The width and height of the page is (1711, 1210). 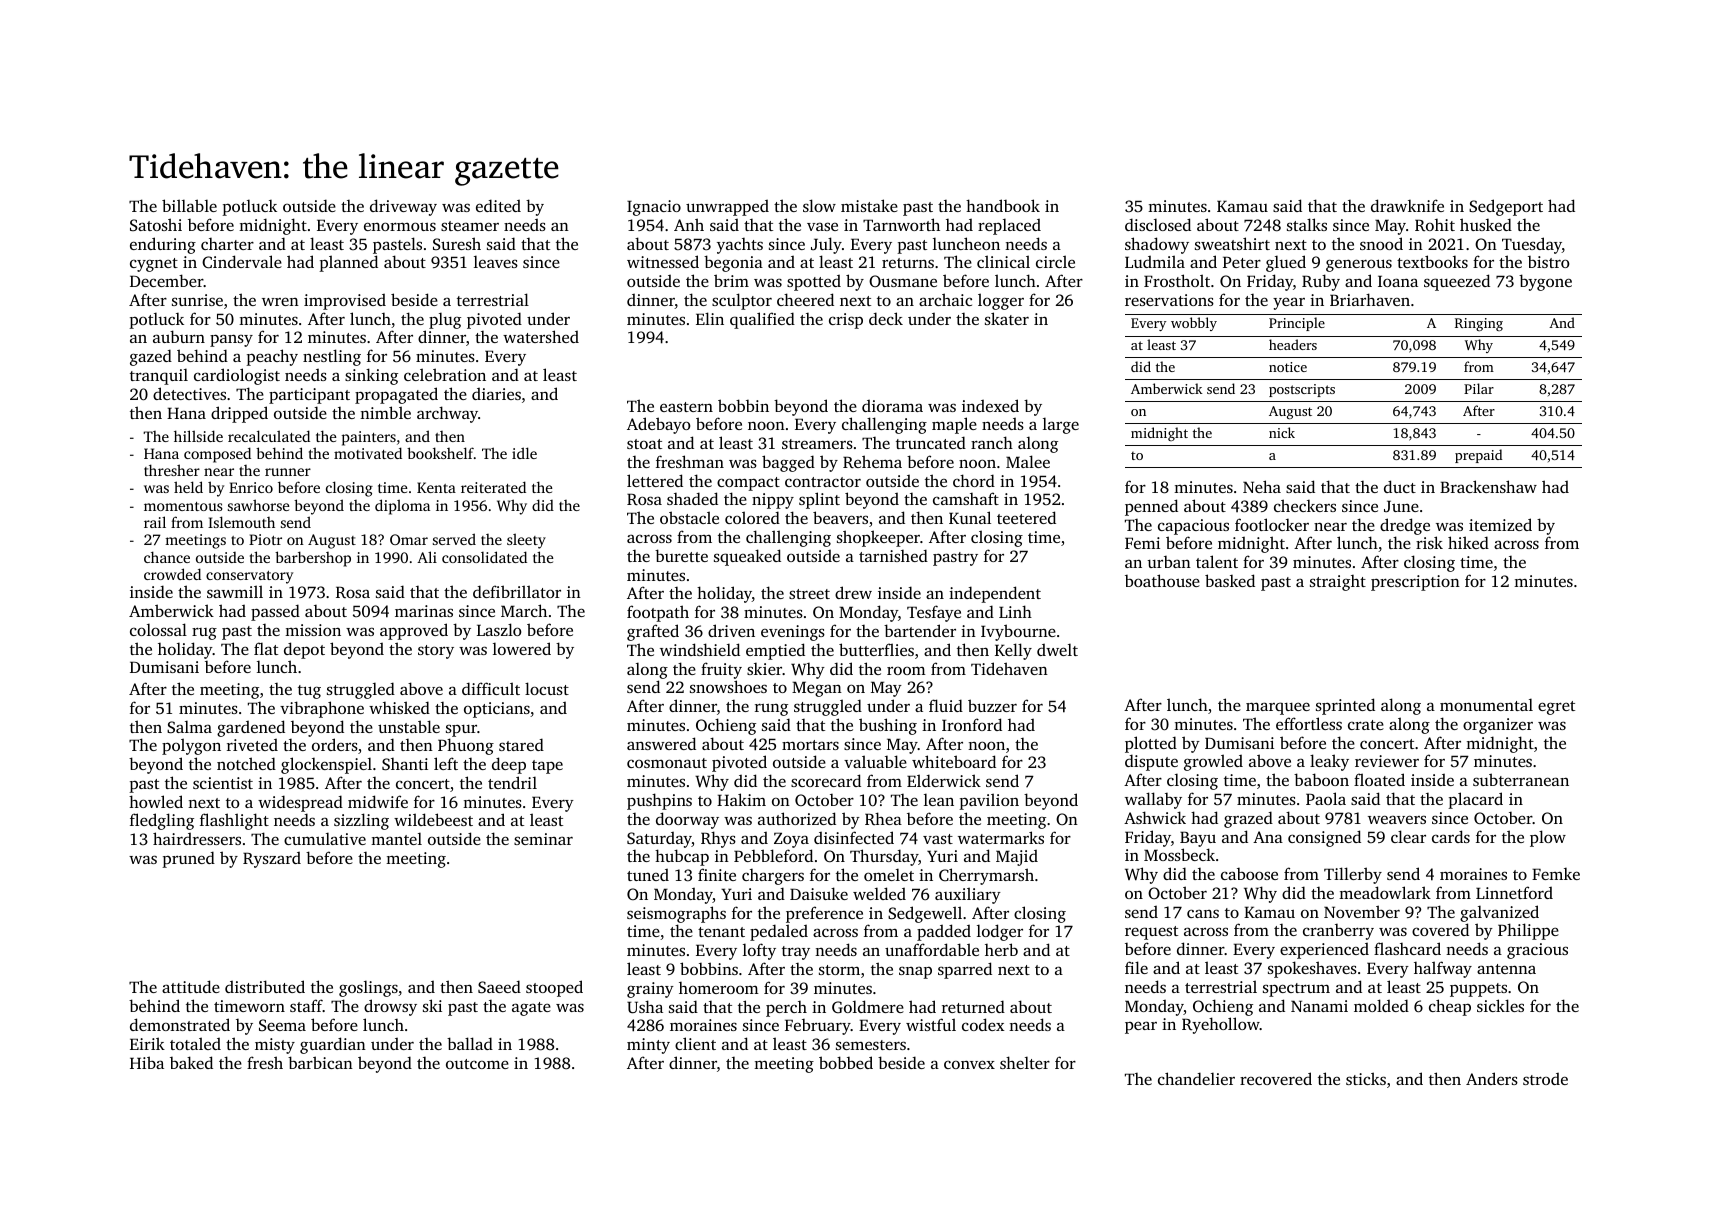 What do you see at coordinates (403, 207) in the page?
I see `driveway` at bounding box center [403, 207].
